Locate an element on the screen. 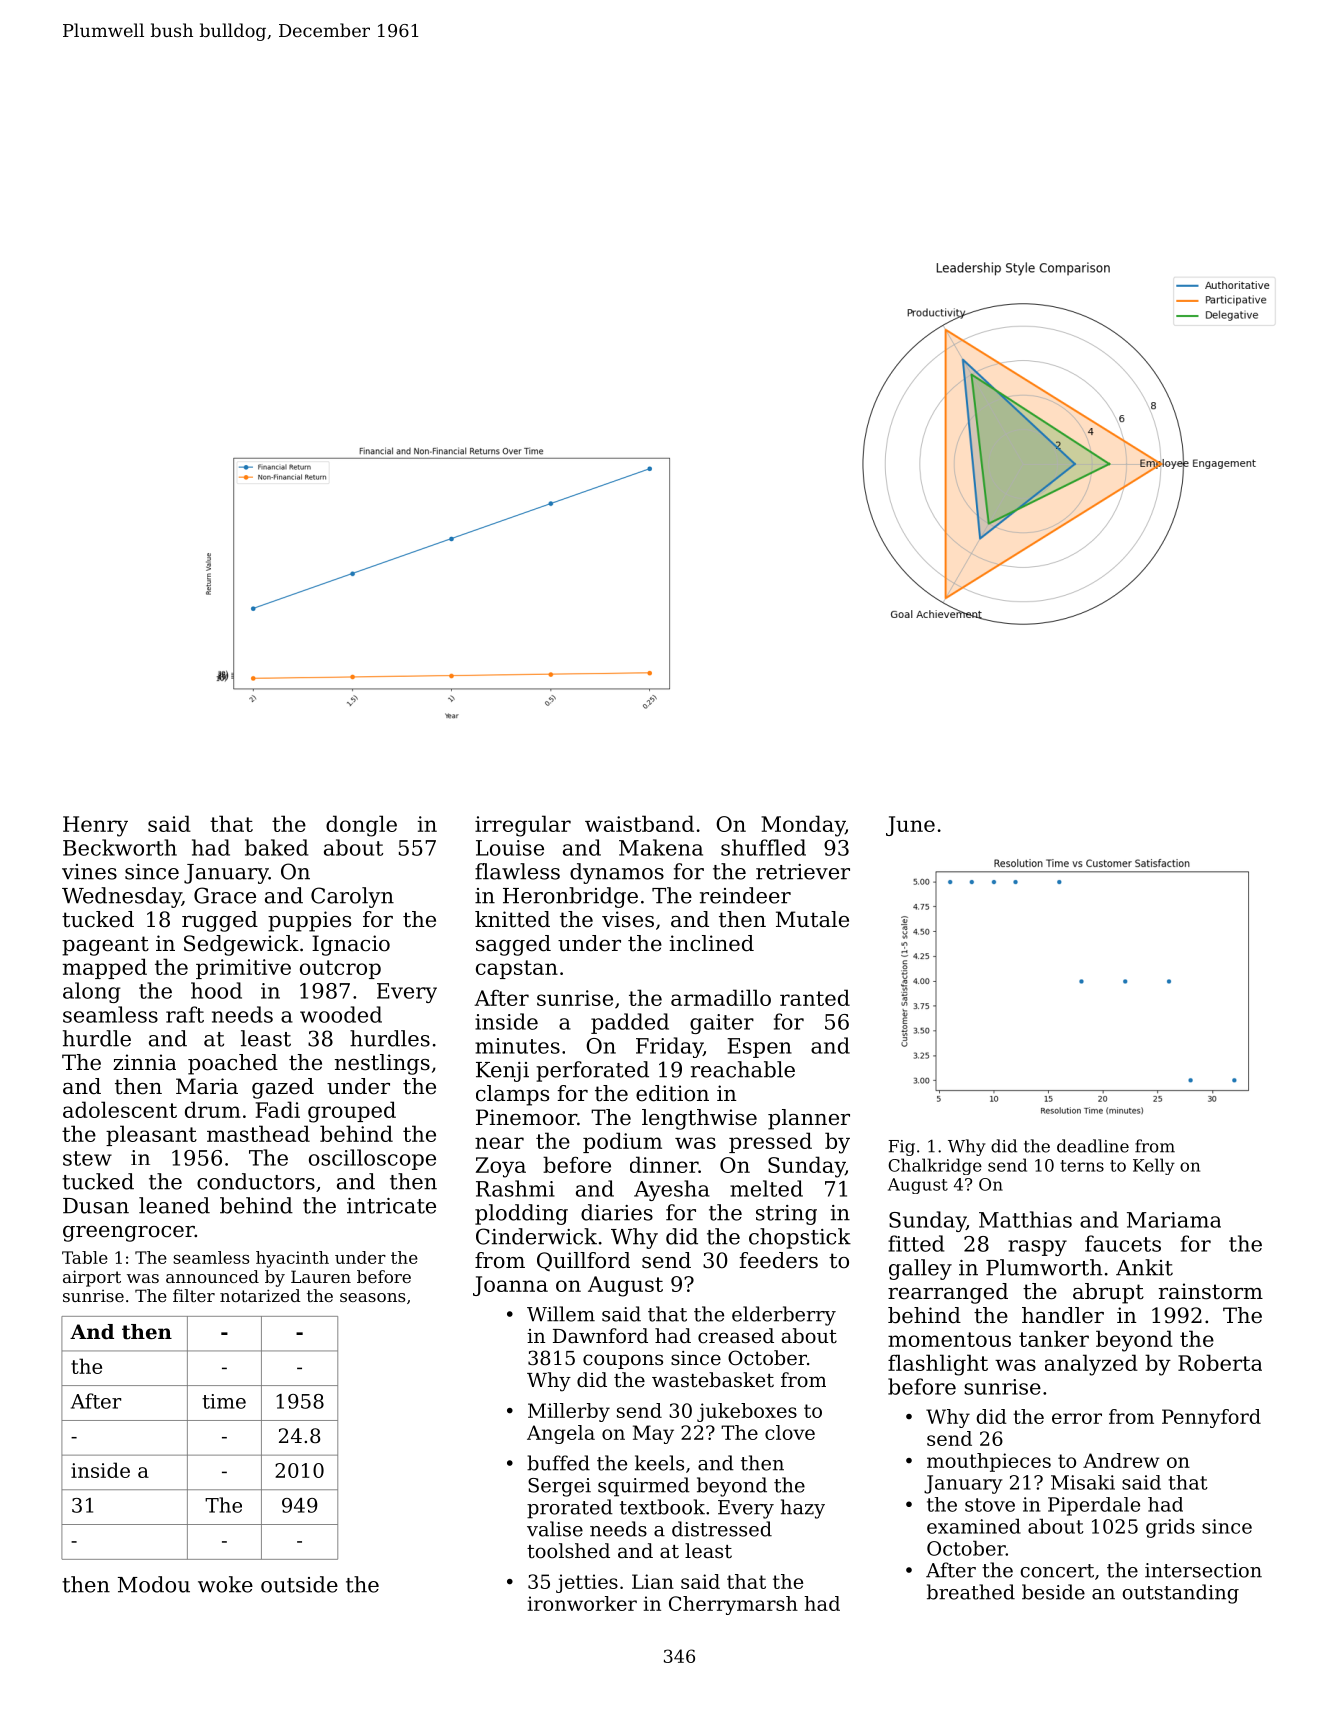 This screenshot has height=1714, width=1325. Mutale is located at coordinates (812, 919).
